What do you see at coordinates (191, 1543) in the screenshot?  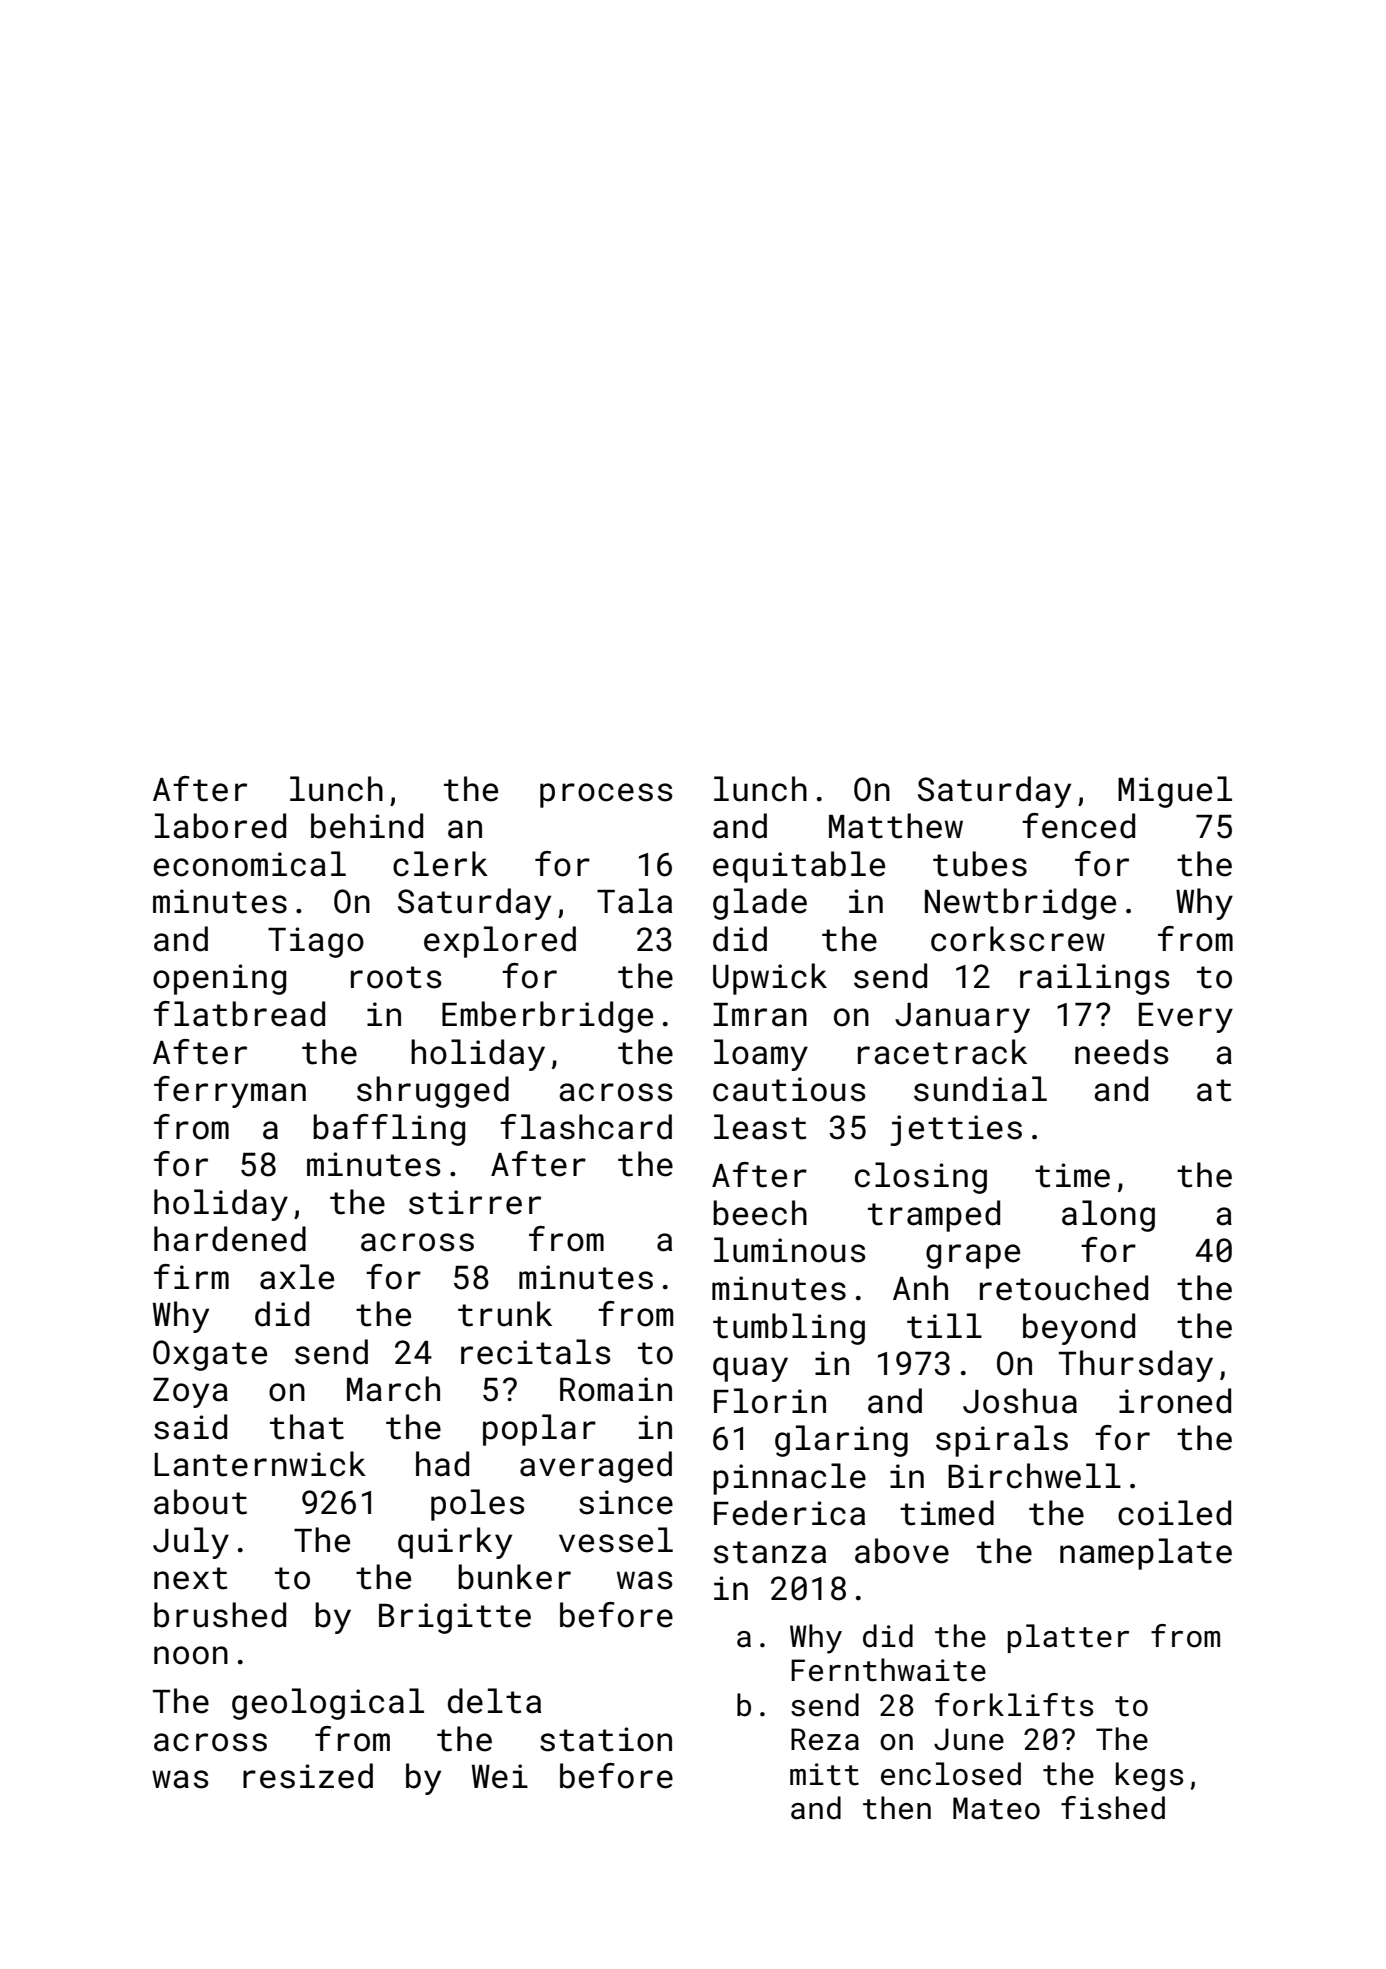 I see `July` at bounding box center [191, 1543].
